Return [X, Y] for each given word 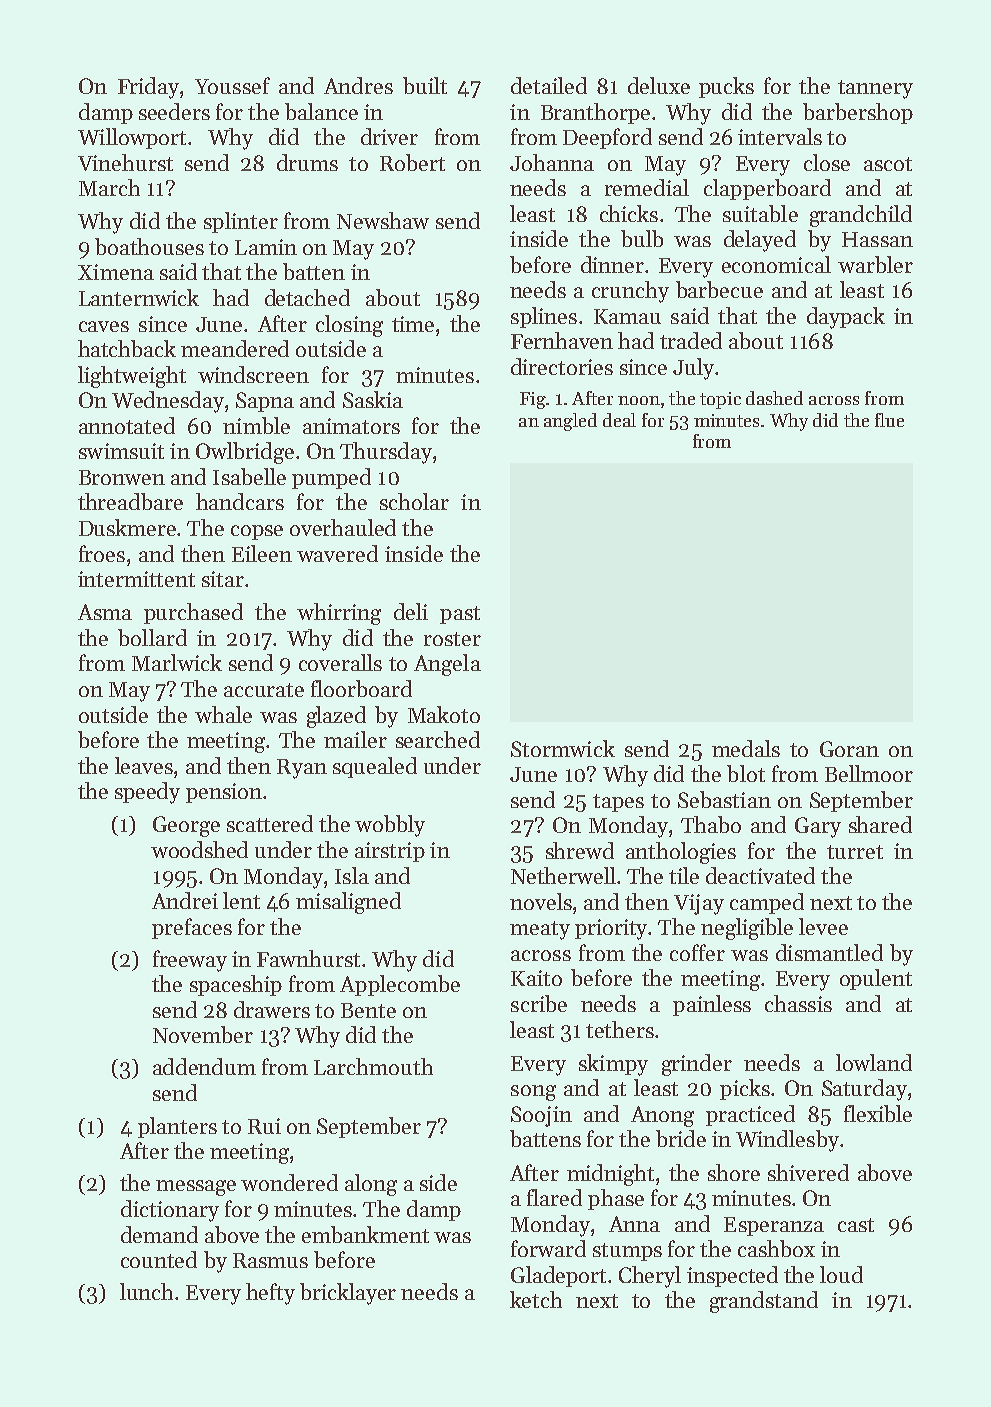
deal [619, 420]
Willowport [132, 138]
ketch [536, 1299]
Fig [533, 400]
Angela [447, 665]
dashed [774, 398]
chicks [629, 213]
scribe [539, 1003]
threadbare [130, 501]
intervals [780, 136]
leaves [144, 765]
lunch [146, 1291]
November [203, 1034]
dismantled [829, 952]
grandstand [764, 1302]
